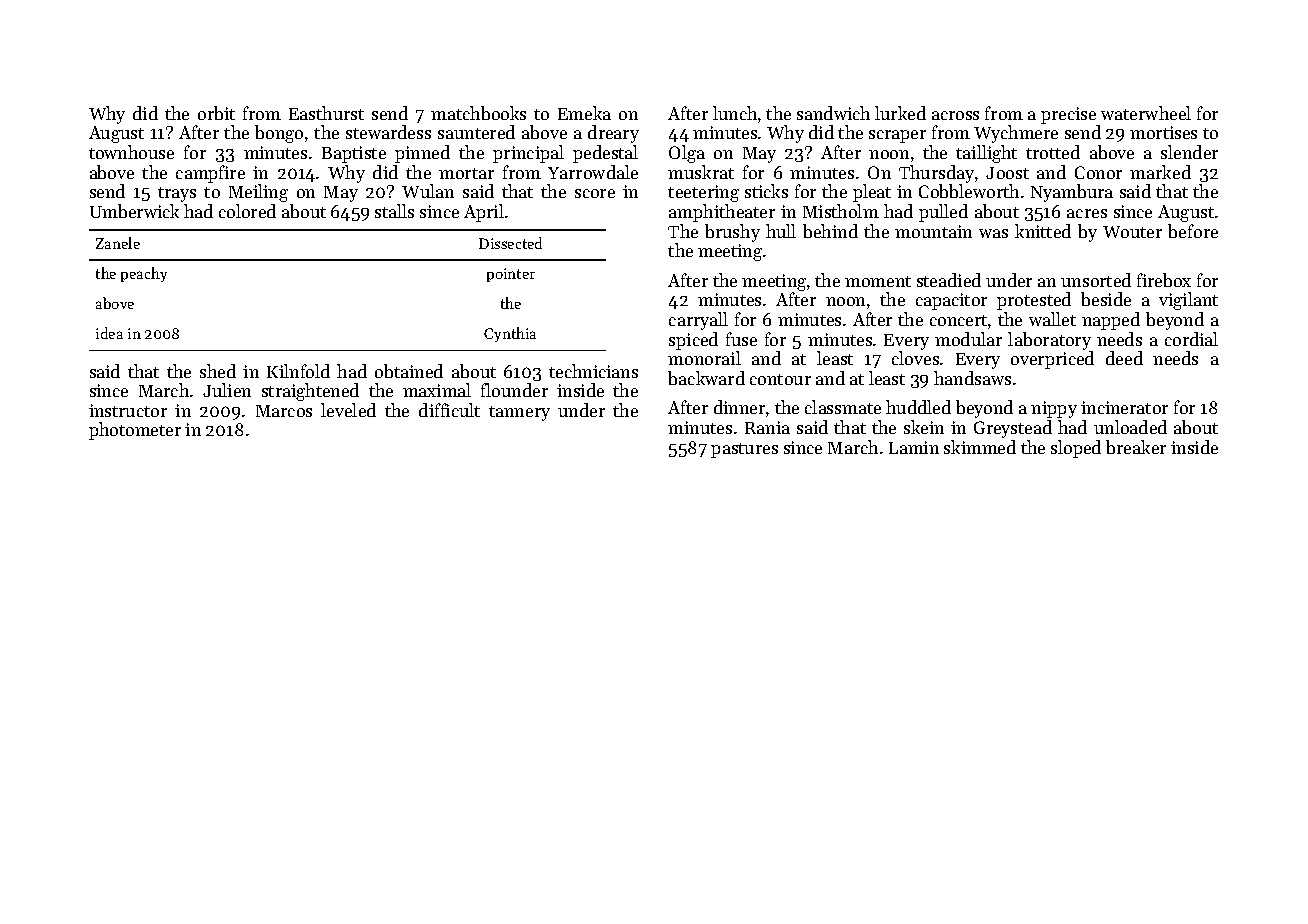 The width and height of the screenshot is (1308, 924). What do you see at coordinates (744, 450) in the screenshot?
I see `pastures` at bounding box center [744, 450].
